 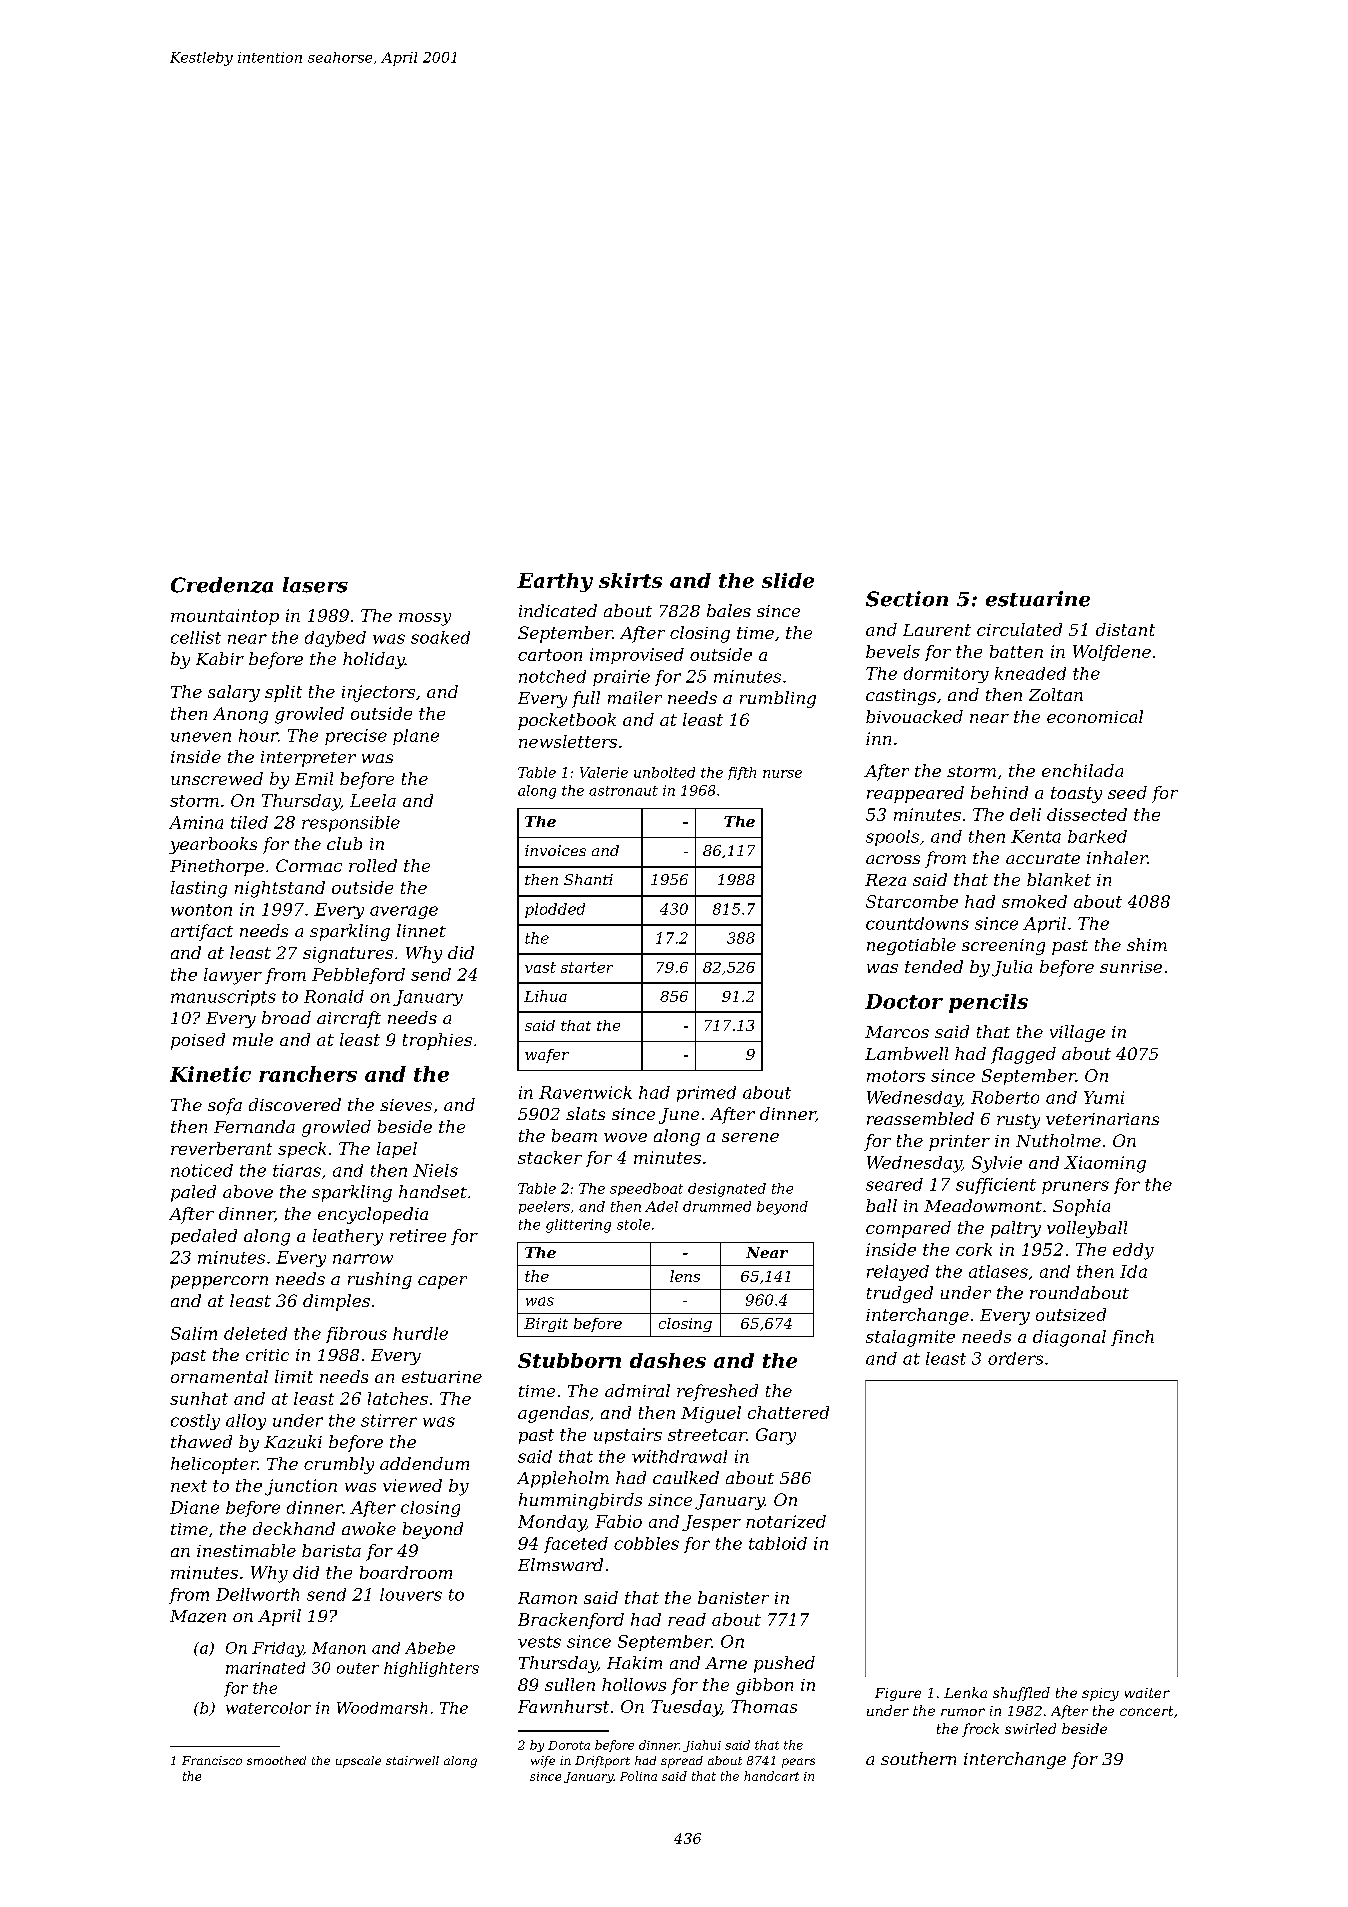 I want to click on flagged, so click(x=1023, y=1055).
